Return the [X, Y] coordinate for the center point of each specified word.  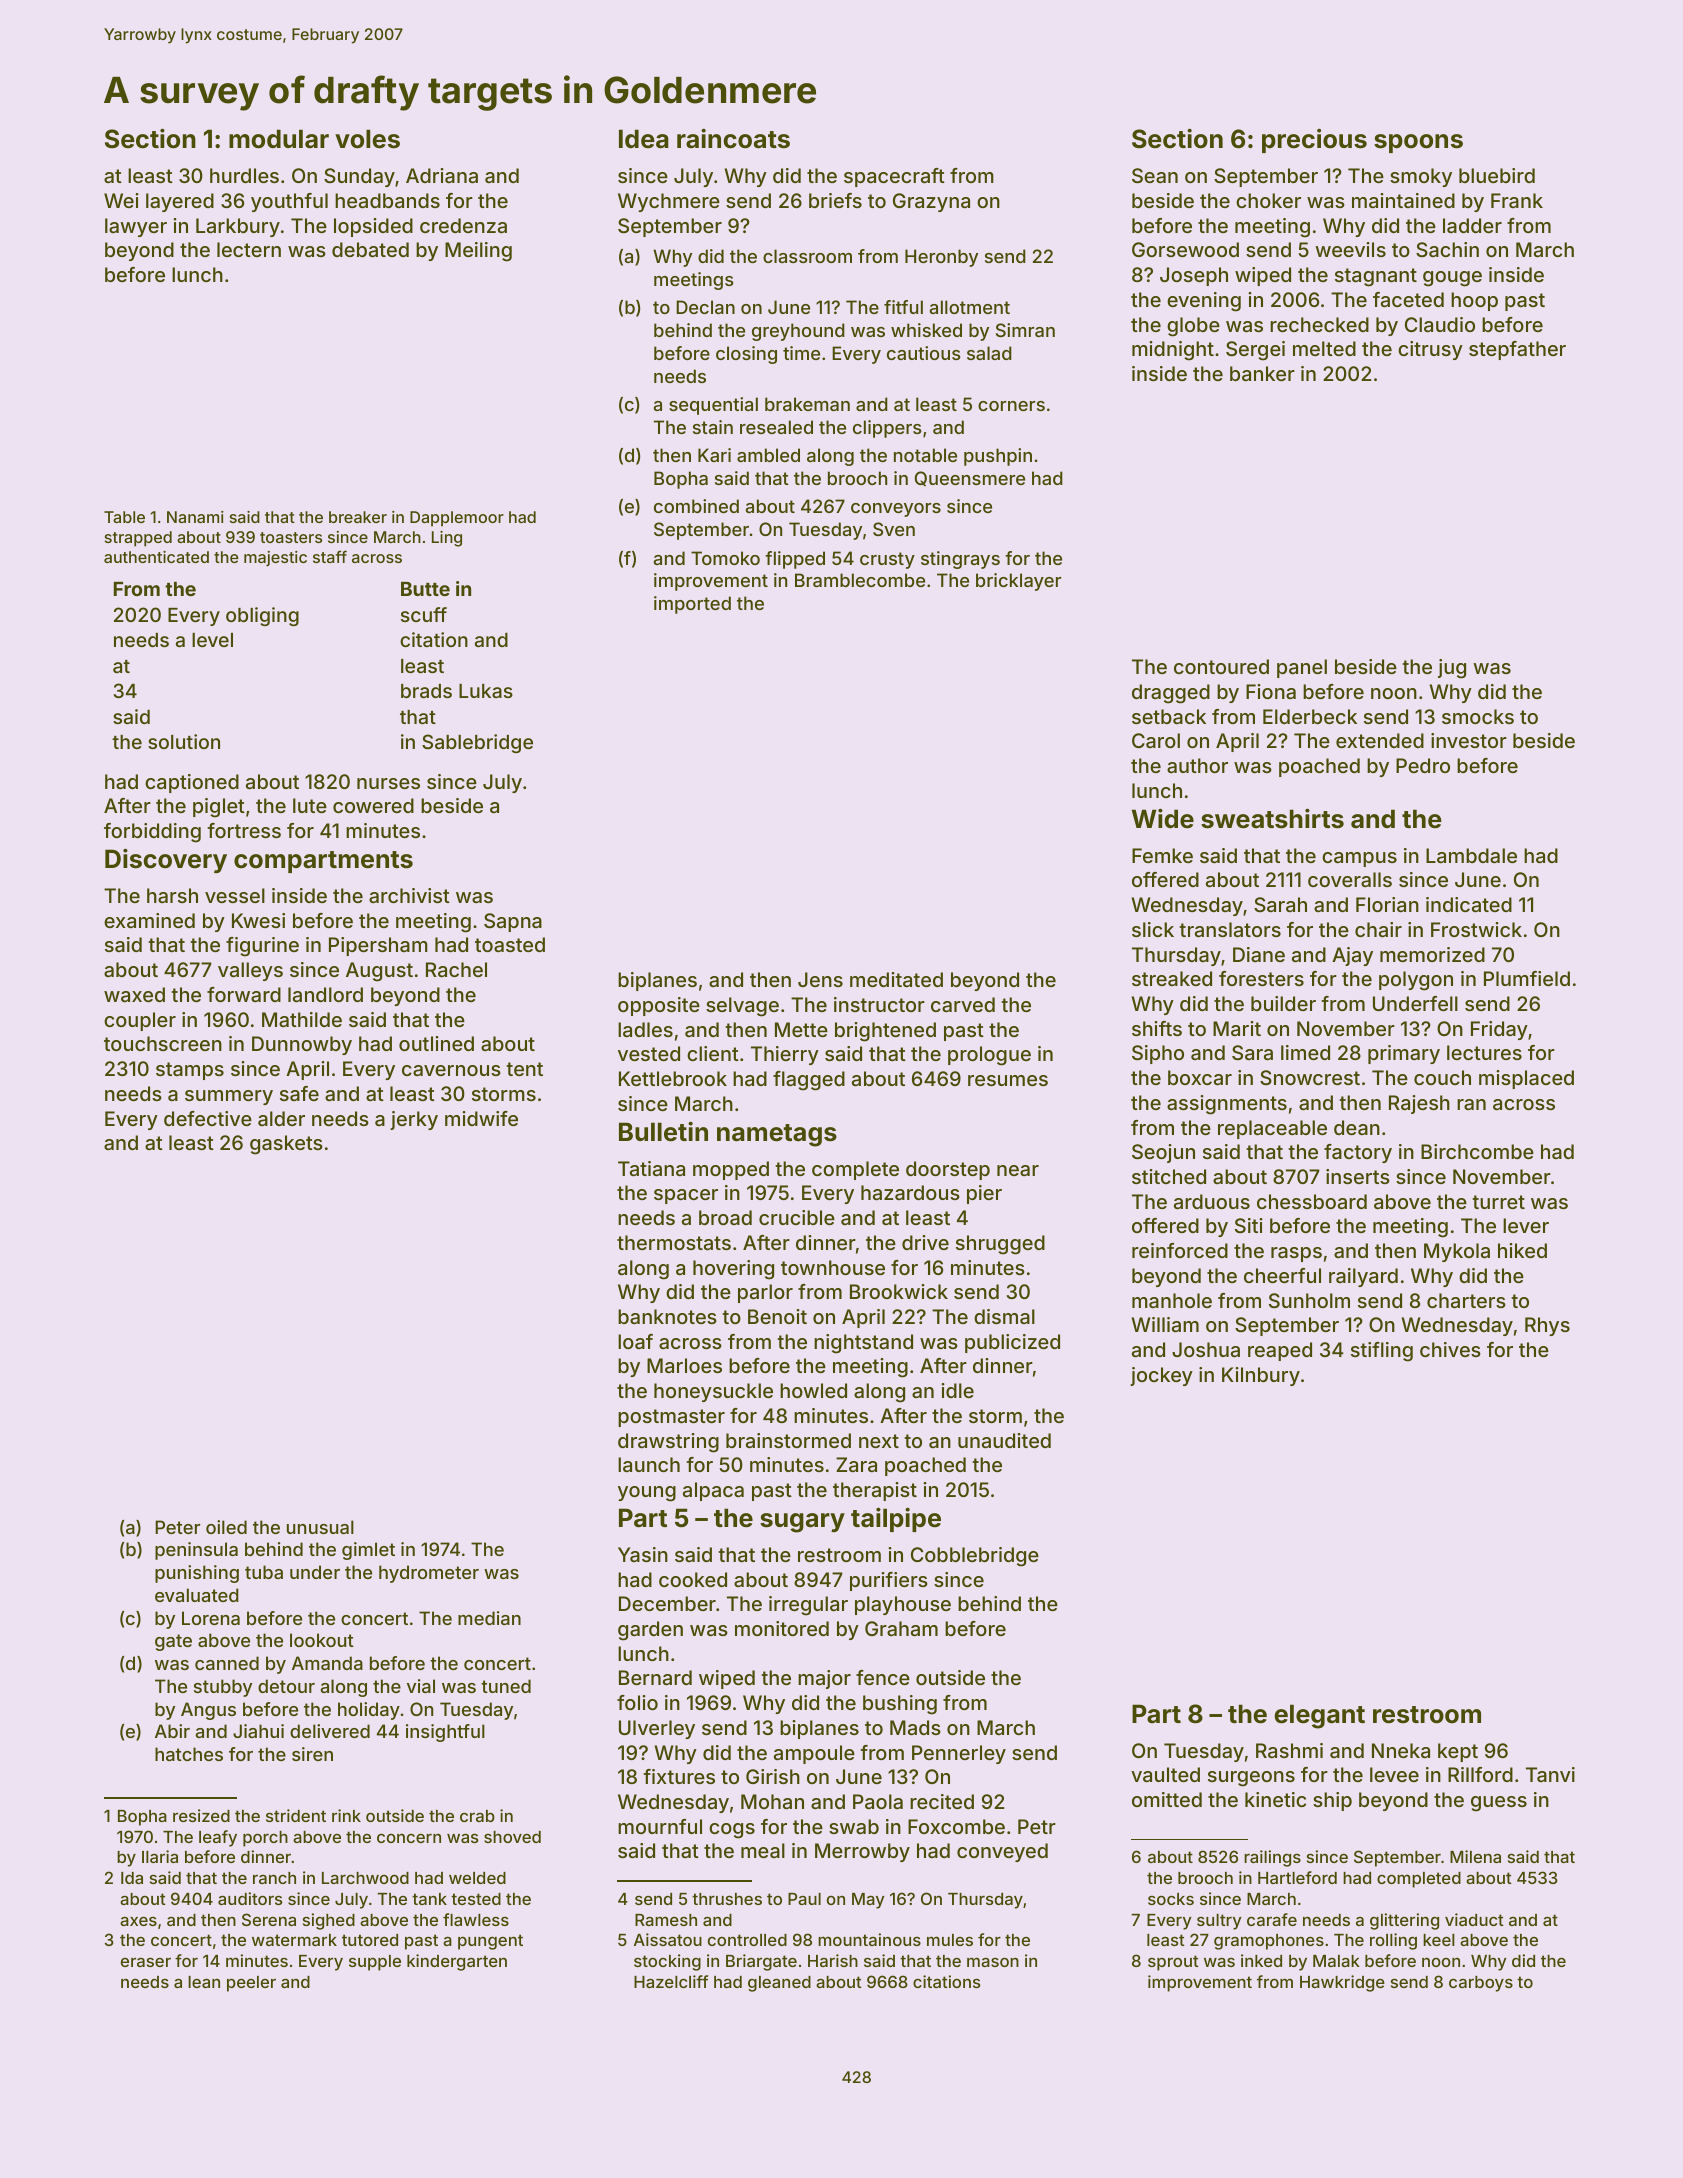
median [489, 1618]
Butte [425, 589]
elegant [1319, 1716]
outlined [436, 1043]
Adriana [442, 175]
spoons [1418, 143]
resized [201, 1815]
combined [696, 506]
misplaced [1526, 1079]
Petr [1037, 1826]
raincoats [733, 139]
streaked [1172, 978]
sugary [802, 1523]
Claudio [1440, 324]
